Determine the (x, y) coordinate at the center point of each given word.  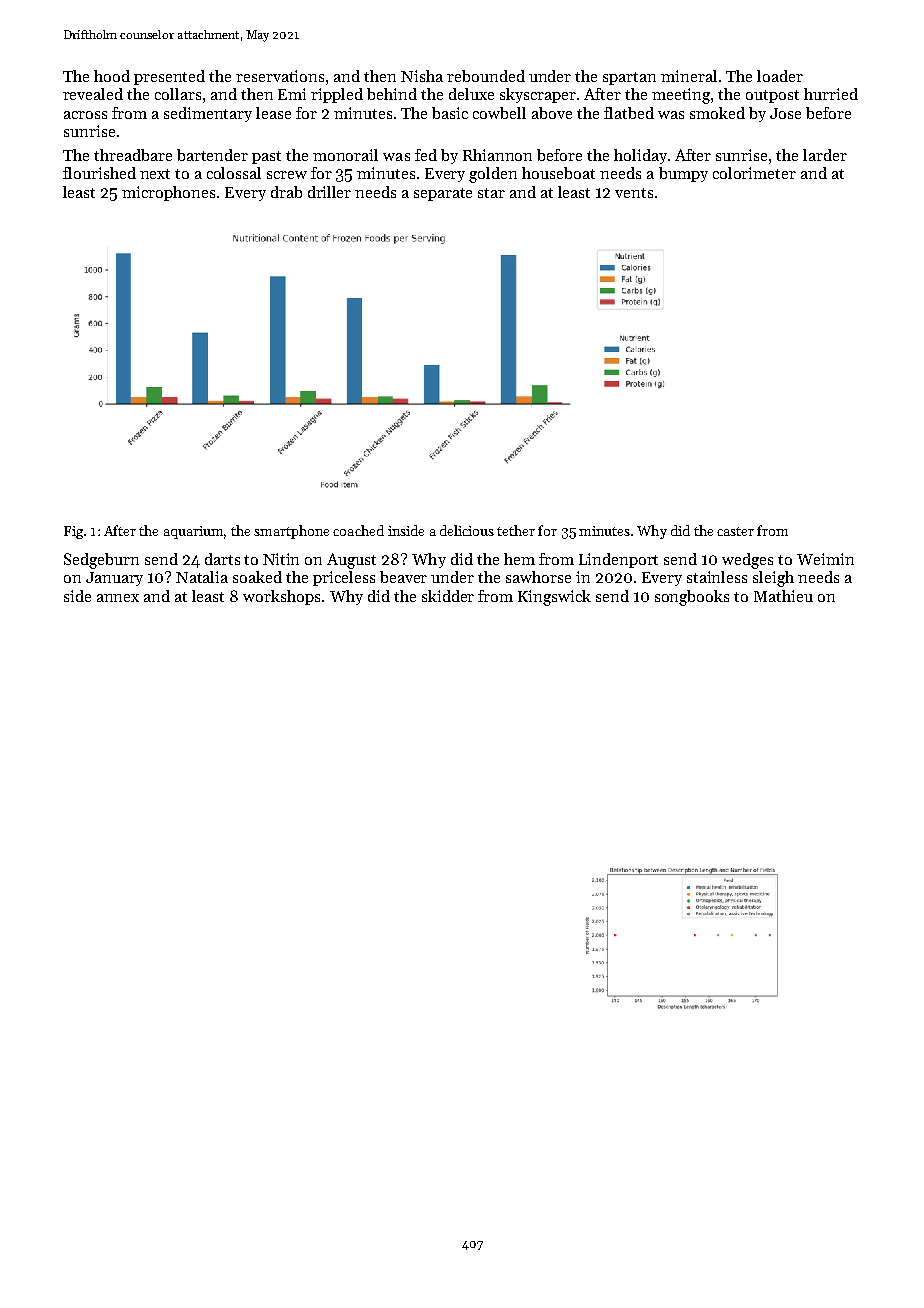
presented (169, 77)
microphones (168, 193)
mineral (689, 76)
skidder (448, 596)
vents (634, 193)
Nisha (422, 76)
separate (443, 194)
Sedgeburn (101, 561)
